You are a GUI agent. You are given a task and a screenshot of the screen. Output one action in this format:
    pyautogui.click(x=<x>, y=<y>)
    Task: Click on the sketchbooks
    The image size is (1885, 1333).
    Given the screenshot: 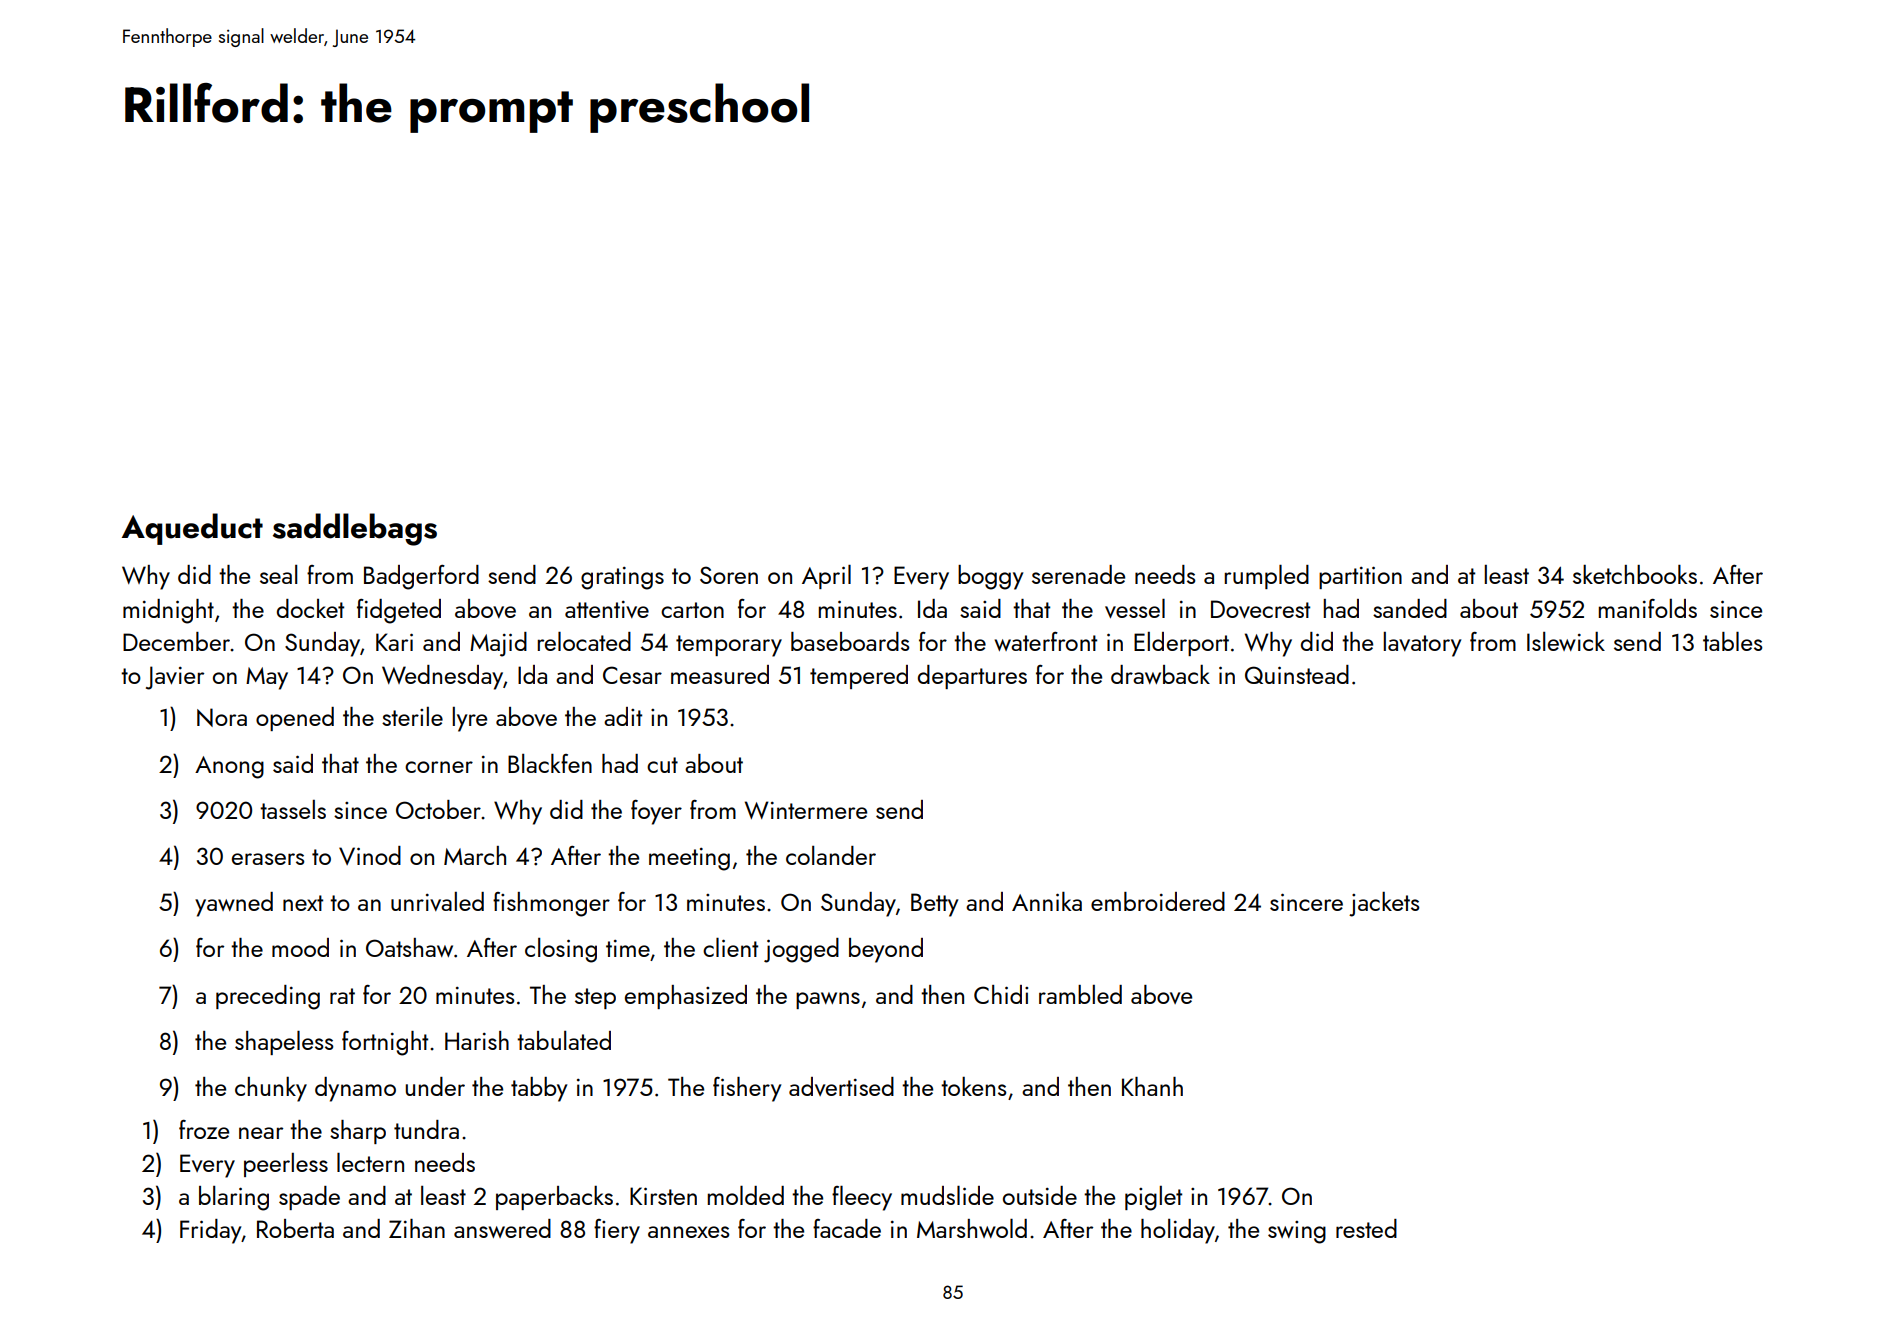 What is the action you would take?
    pyautogui.click(x=1635, y=574)
